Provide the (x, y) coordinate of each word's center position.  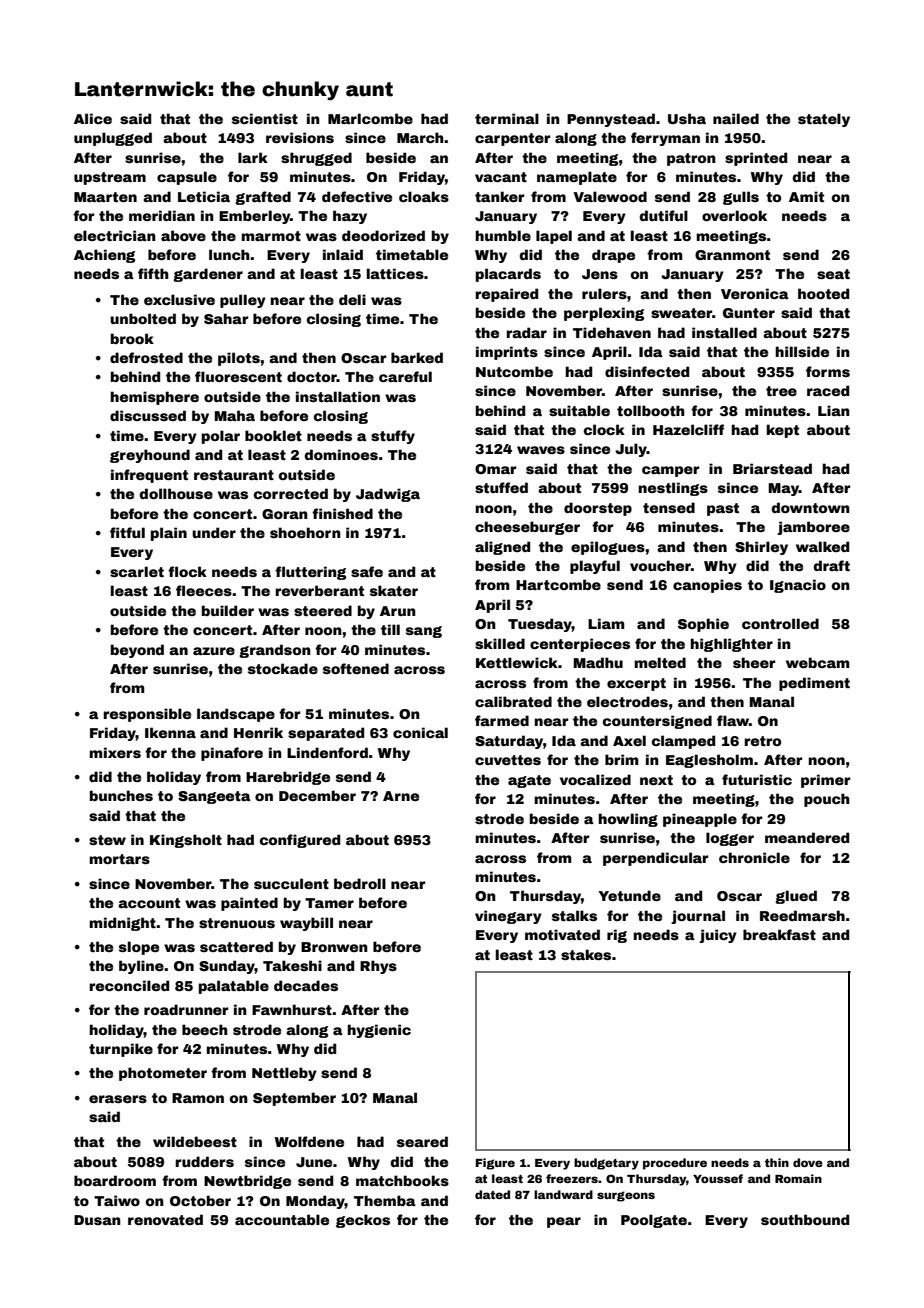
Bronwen (334, 947)
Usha (687, 118)
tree (781, 391)
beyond (137, 651)
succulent (291, 883)
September (294, 1099)
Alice (93, 118)
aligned (502, 548)
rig (617, 936)
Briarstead (772, 468)
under (214, 532)
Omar (495, 469)
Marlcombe (370, 118)
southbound (805, 1219)
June (314, 1162)
